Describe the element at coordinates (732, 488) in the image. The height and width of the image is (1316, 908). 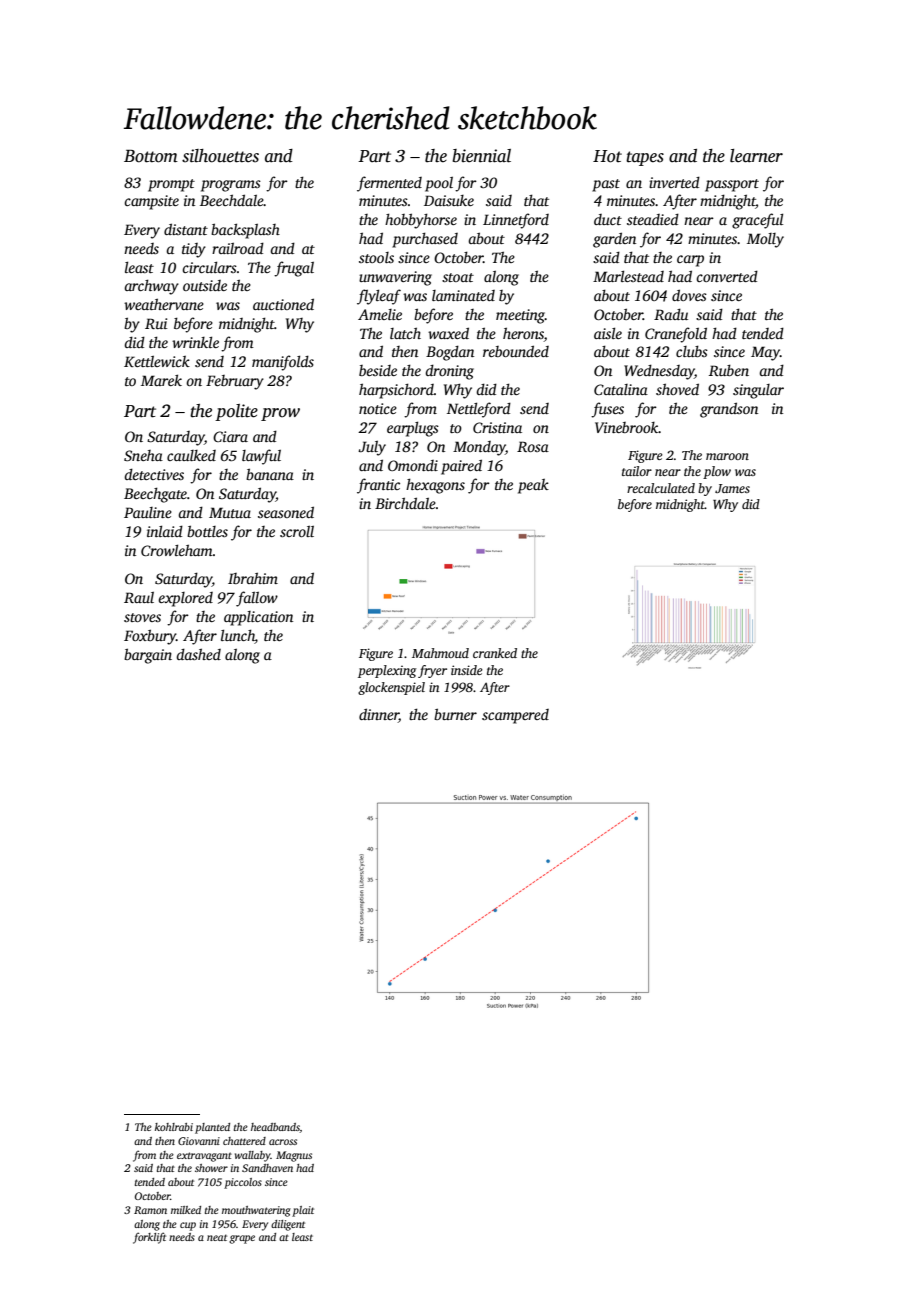
I see `James` at that location.
